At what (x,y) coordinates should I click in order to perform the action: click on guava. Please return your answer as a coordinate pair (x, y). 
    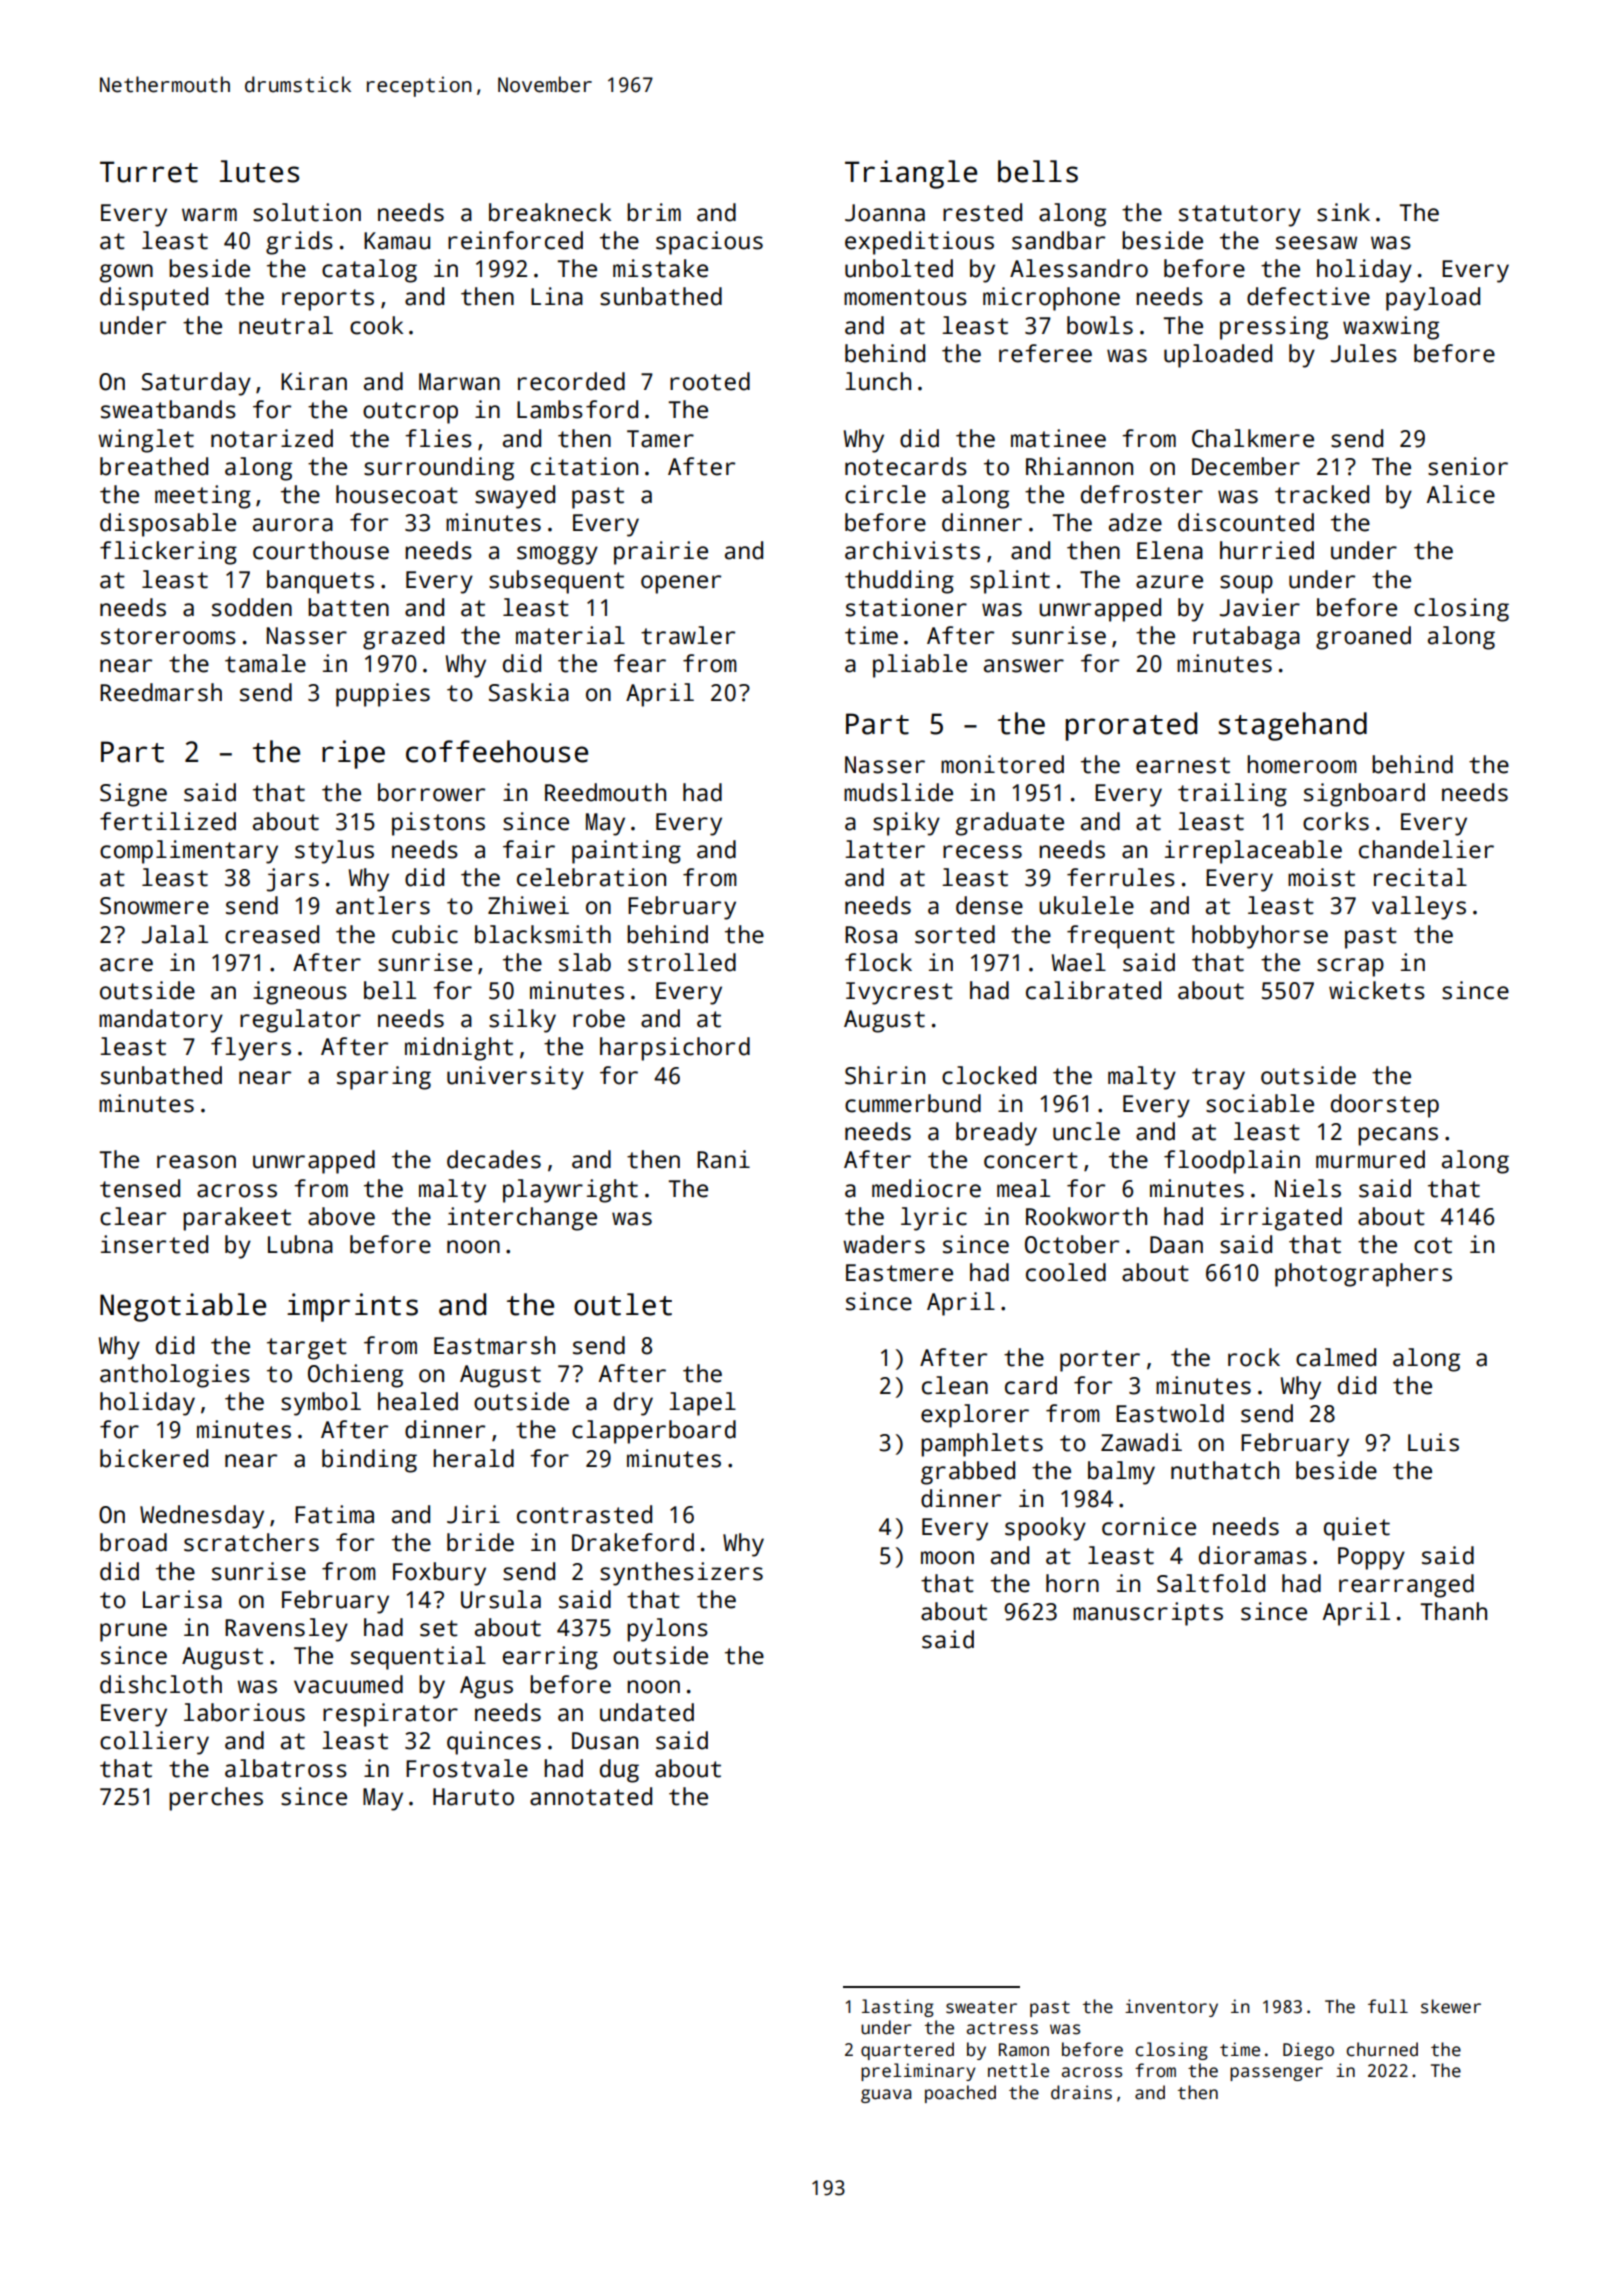
    Looking at the image, I should click on (886, 2096).
